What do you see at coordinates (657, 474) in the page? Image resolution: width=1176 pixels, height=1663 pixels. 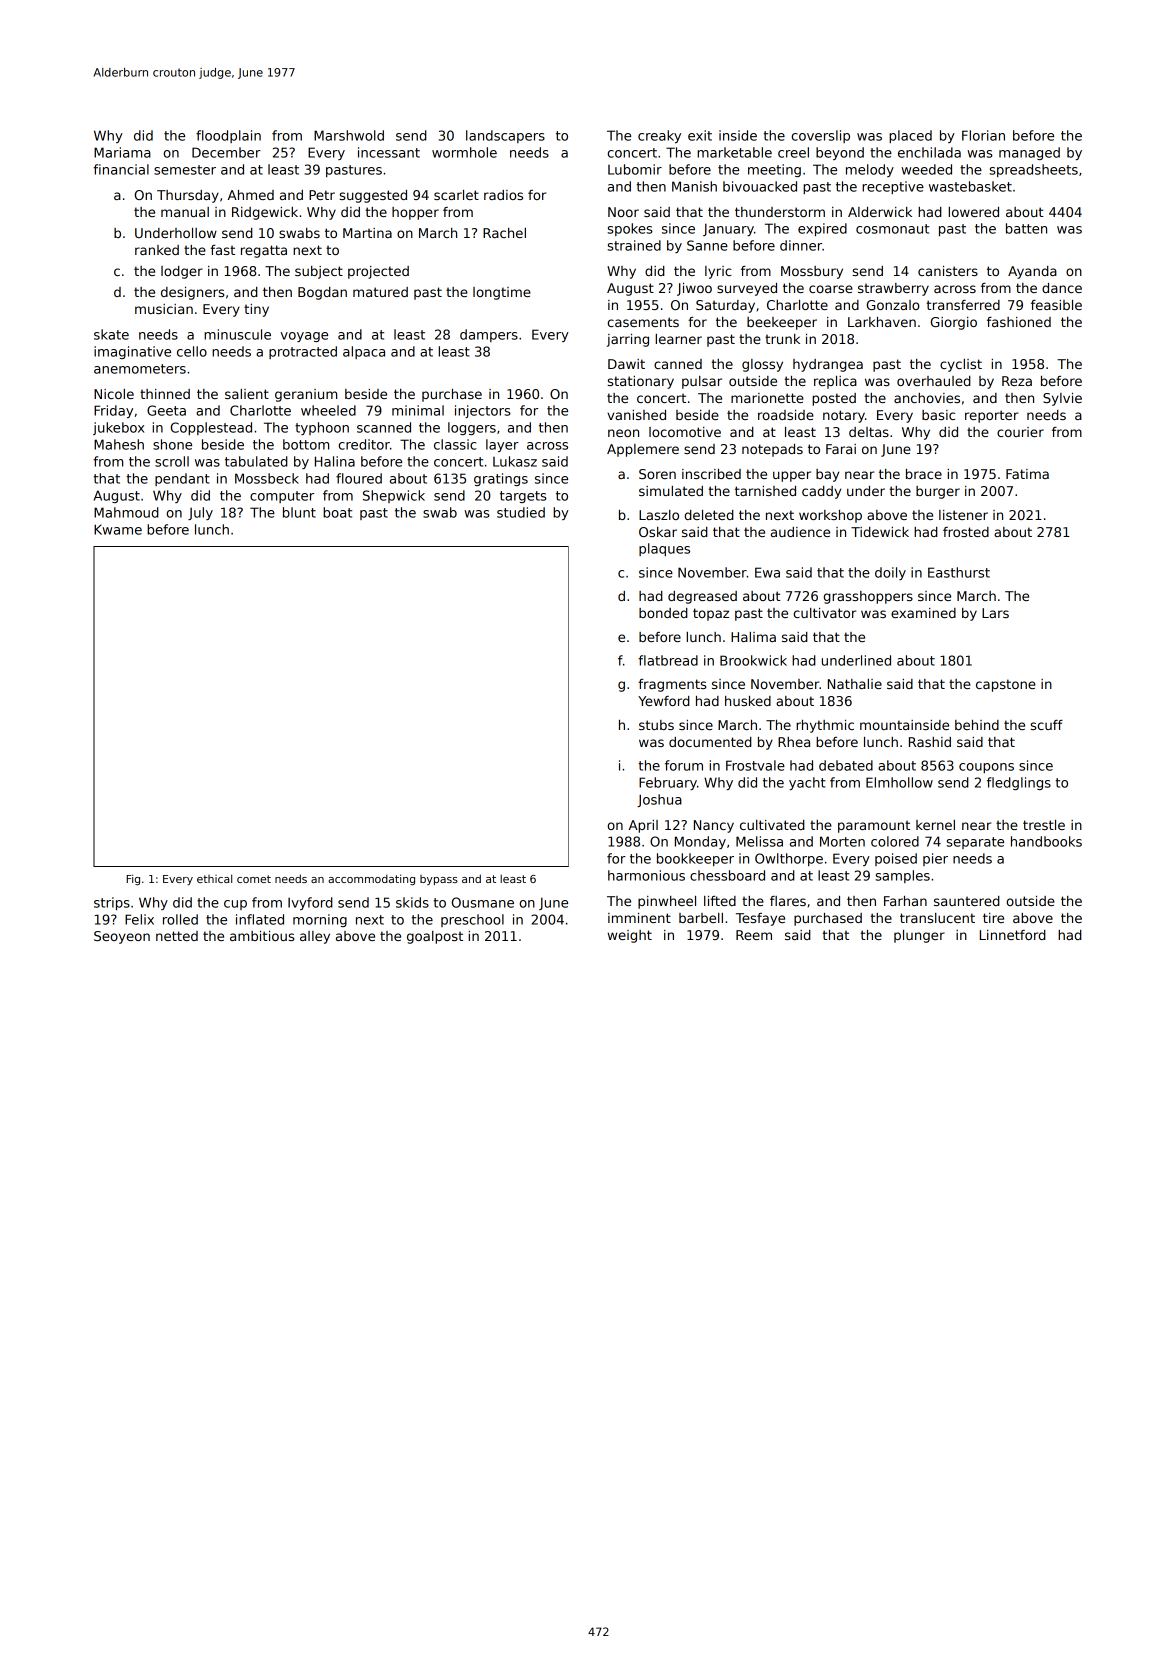 I see `Soren` at bounding box center [657, 474].
